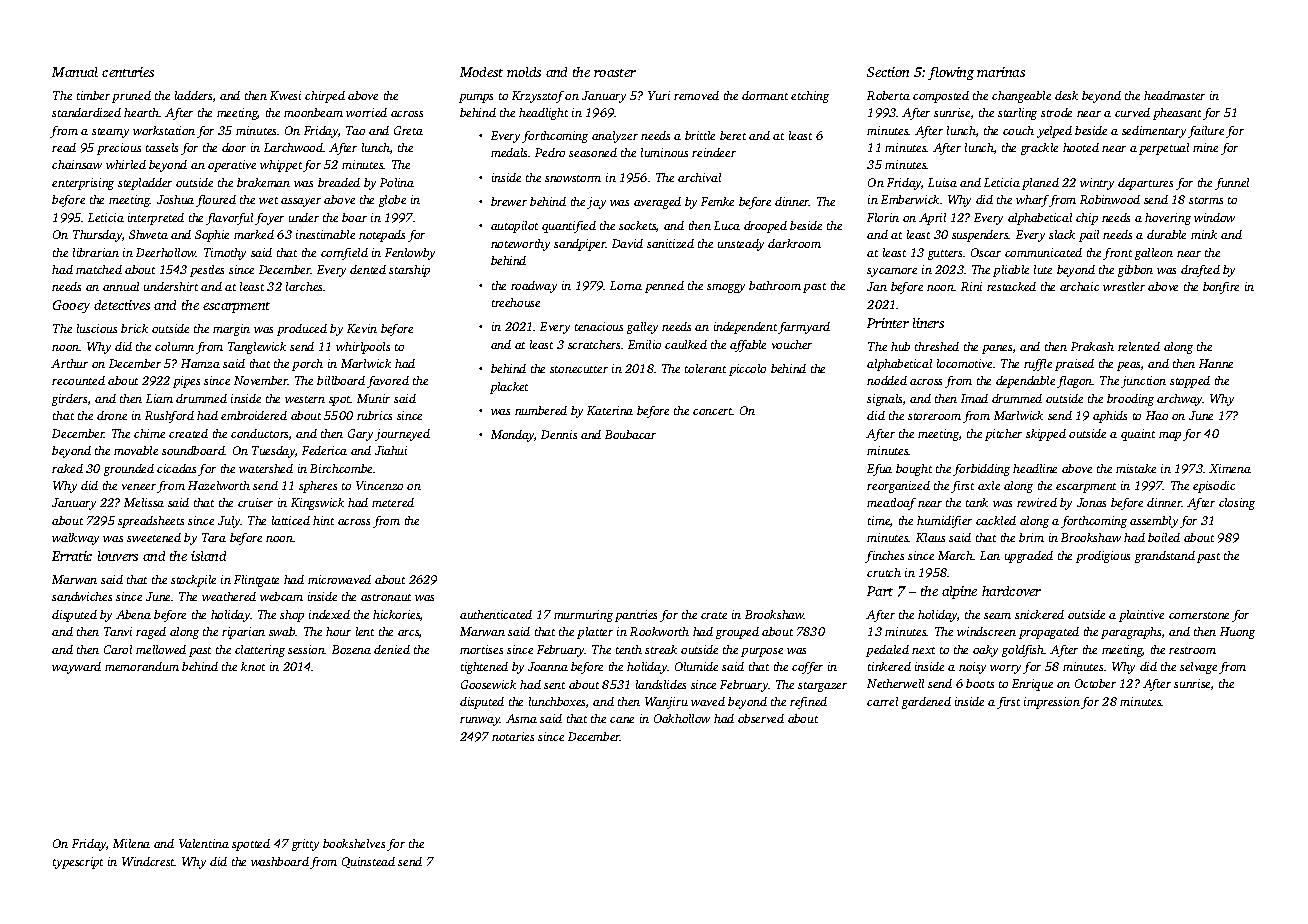 This screenshot has width=1308, height=924. Describe the element at coordinates (879, 520) in the screenshot. I see `time` at that location.
